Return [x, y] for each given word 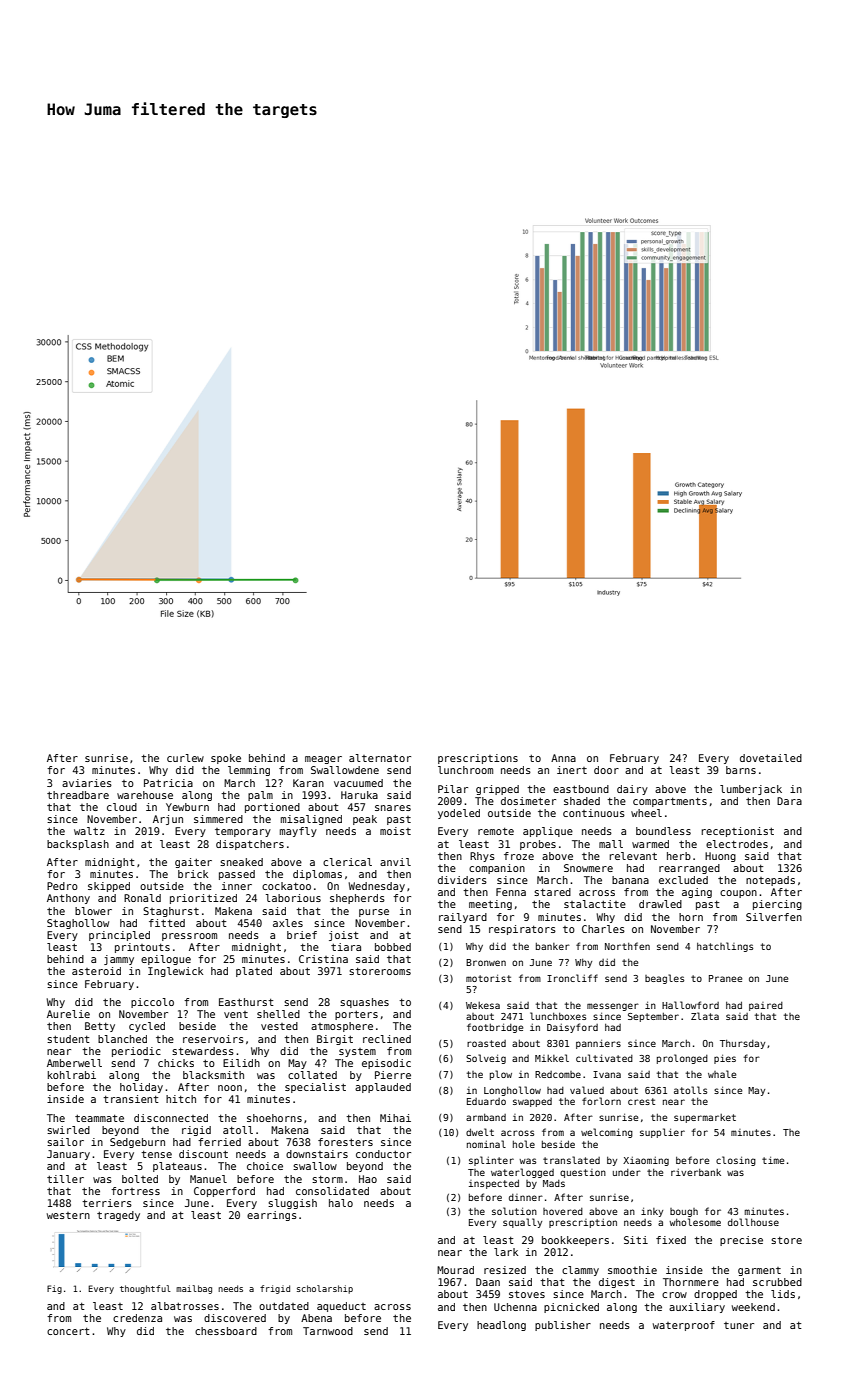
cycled [147, 1027]
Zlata [705, 1016]
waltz [89, 831]
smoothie [632, 1270]
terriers [107, 1203]
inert [572, 770]
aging [697, 893]
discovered [235, 1318]
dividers [462, 880]
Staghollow [78, 924]
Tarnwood [328, 1331]
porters [356, 1015]
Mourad [455, 1270]
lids [783, 1294]
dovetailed [771, 758]
